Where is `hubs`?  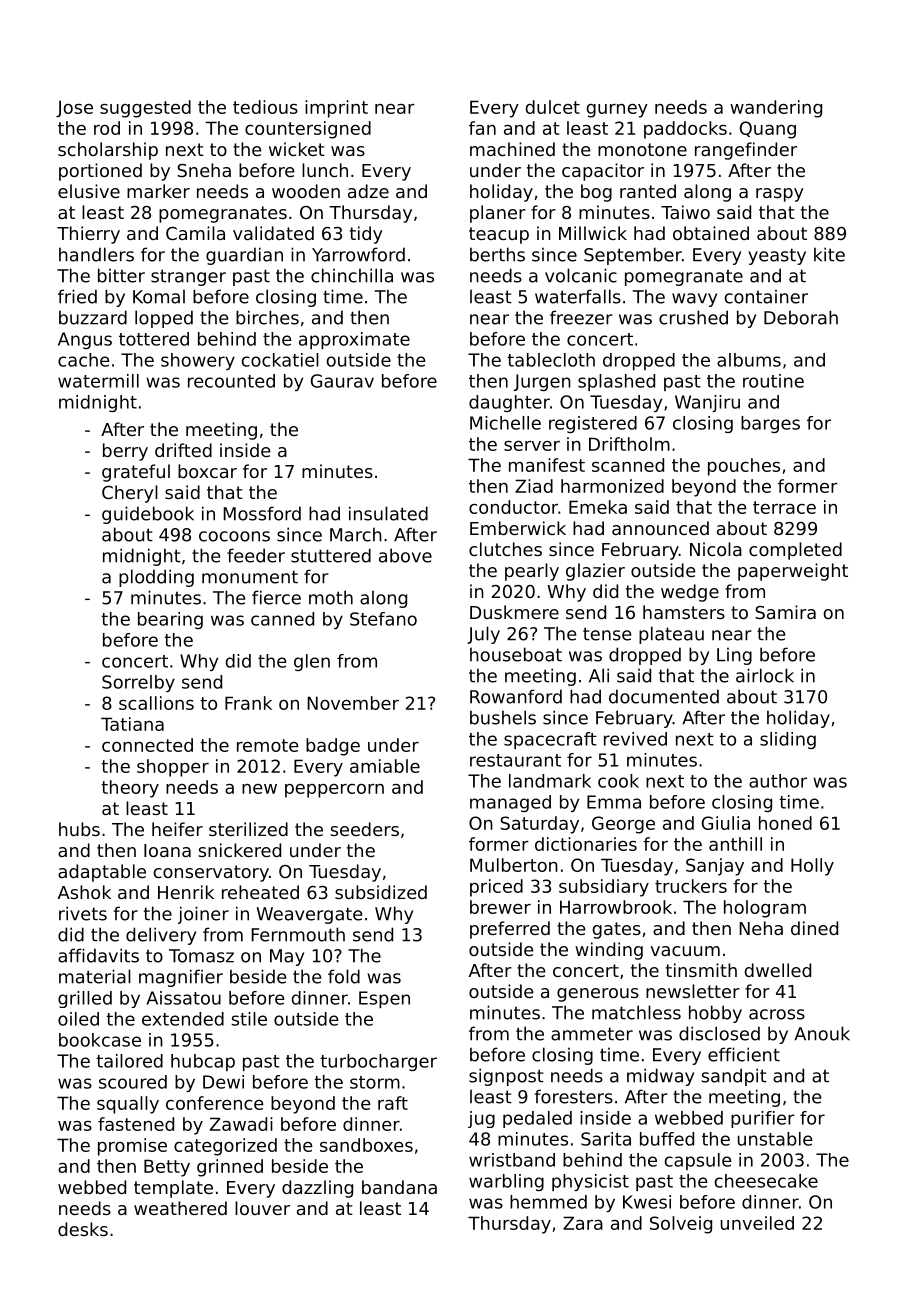 hubs is located at coordinates (79, 829).
